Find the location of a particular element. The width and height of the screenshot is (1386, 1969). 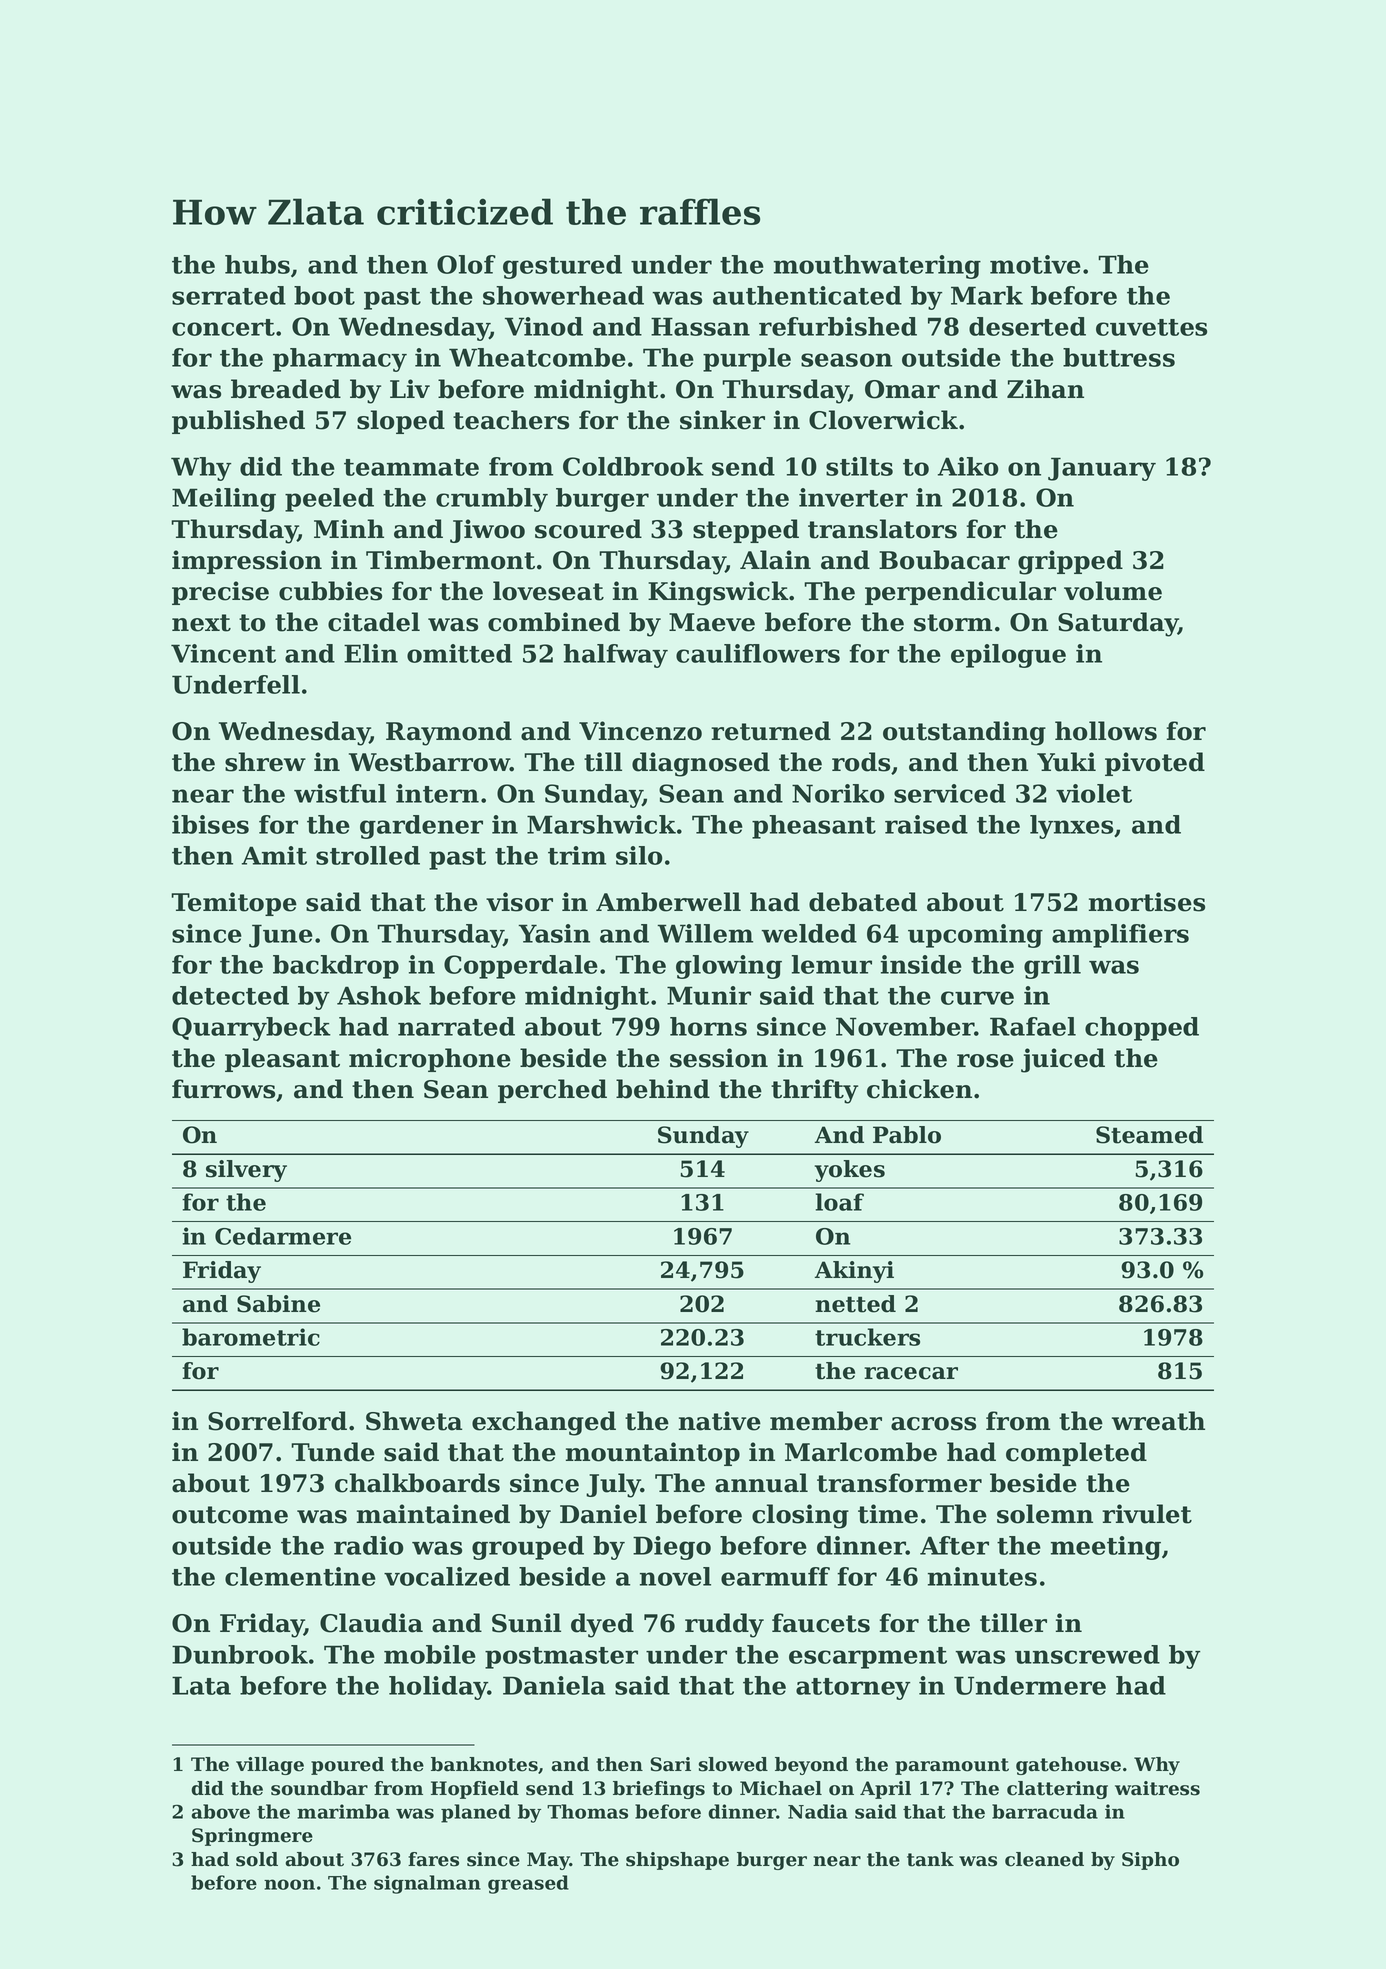

storm is located at coordinates (953, 623).
